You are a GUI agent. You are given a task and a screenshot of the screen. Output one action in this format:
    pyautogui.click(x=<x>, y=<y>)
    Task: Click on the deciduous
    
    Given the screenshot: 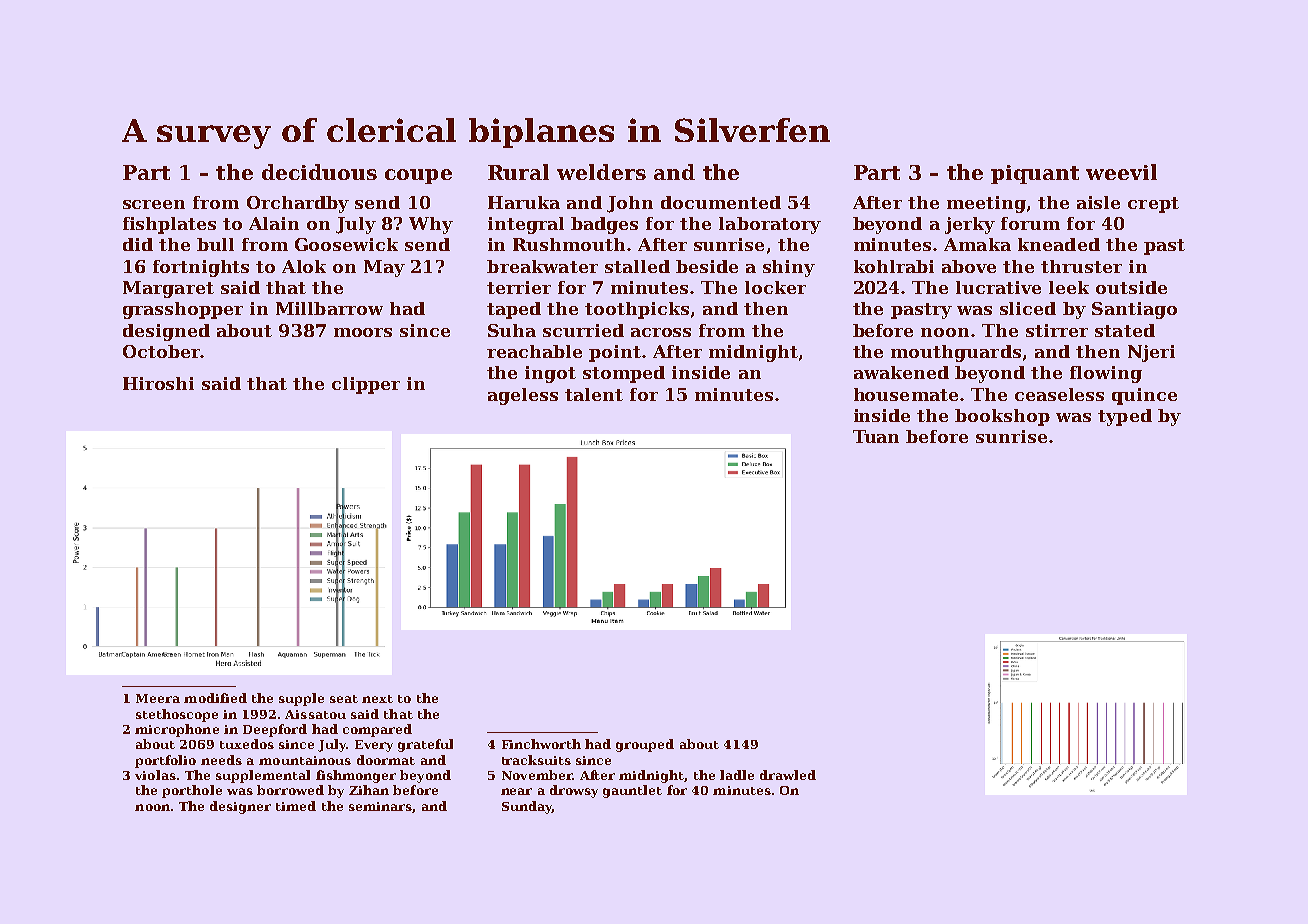 What is the action you would take?
    pyautogui.click(x=319, y=172)
